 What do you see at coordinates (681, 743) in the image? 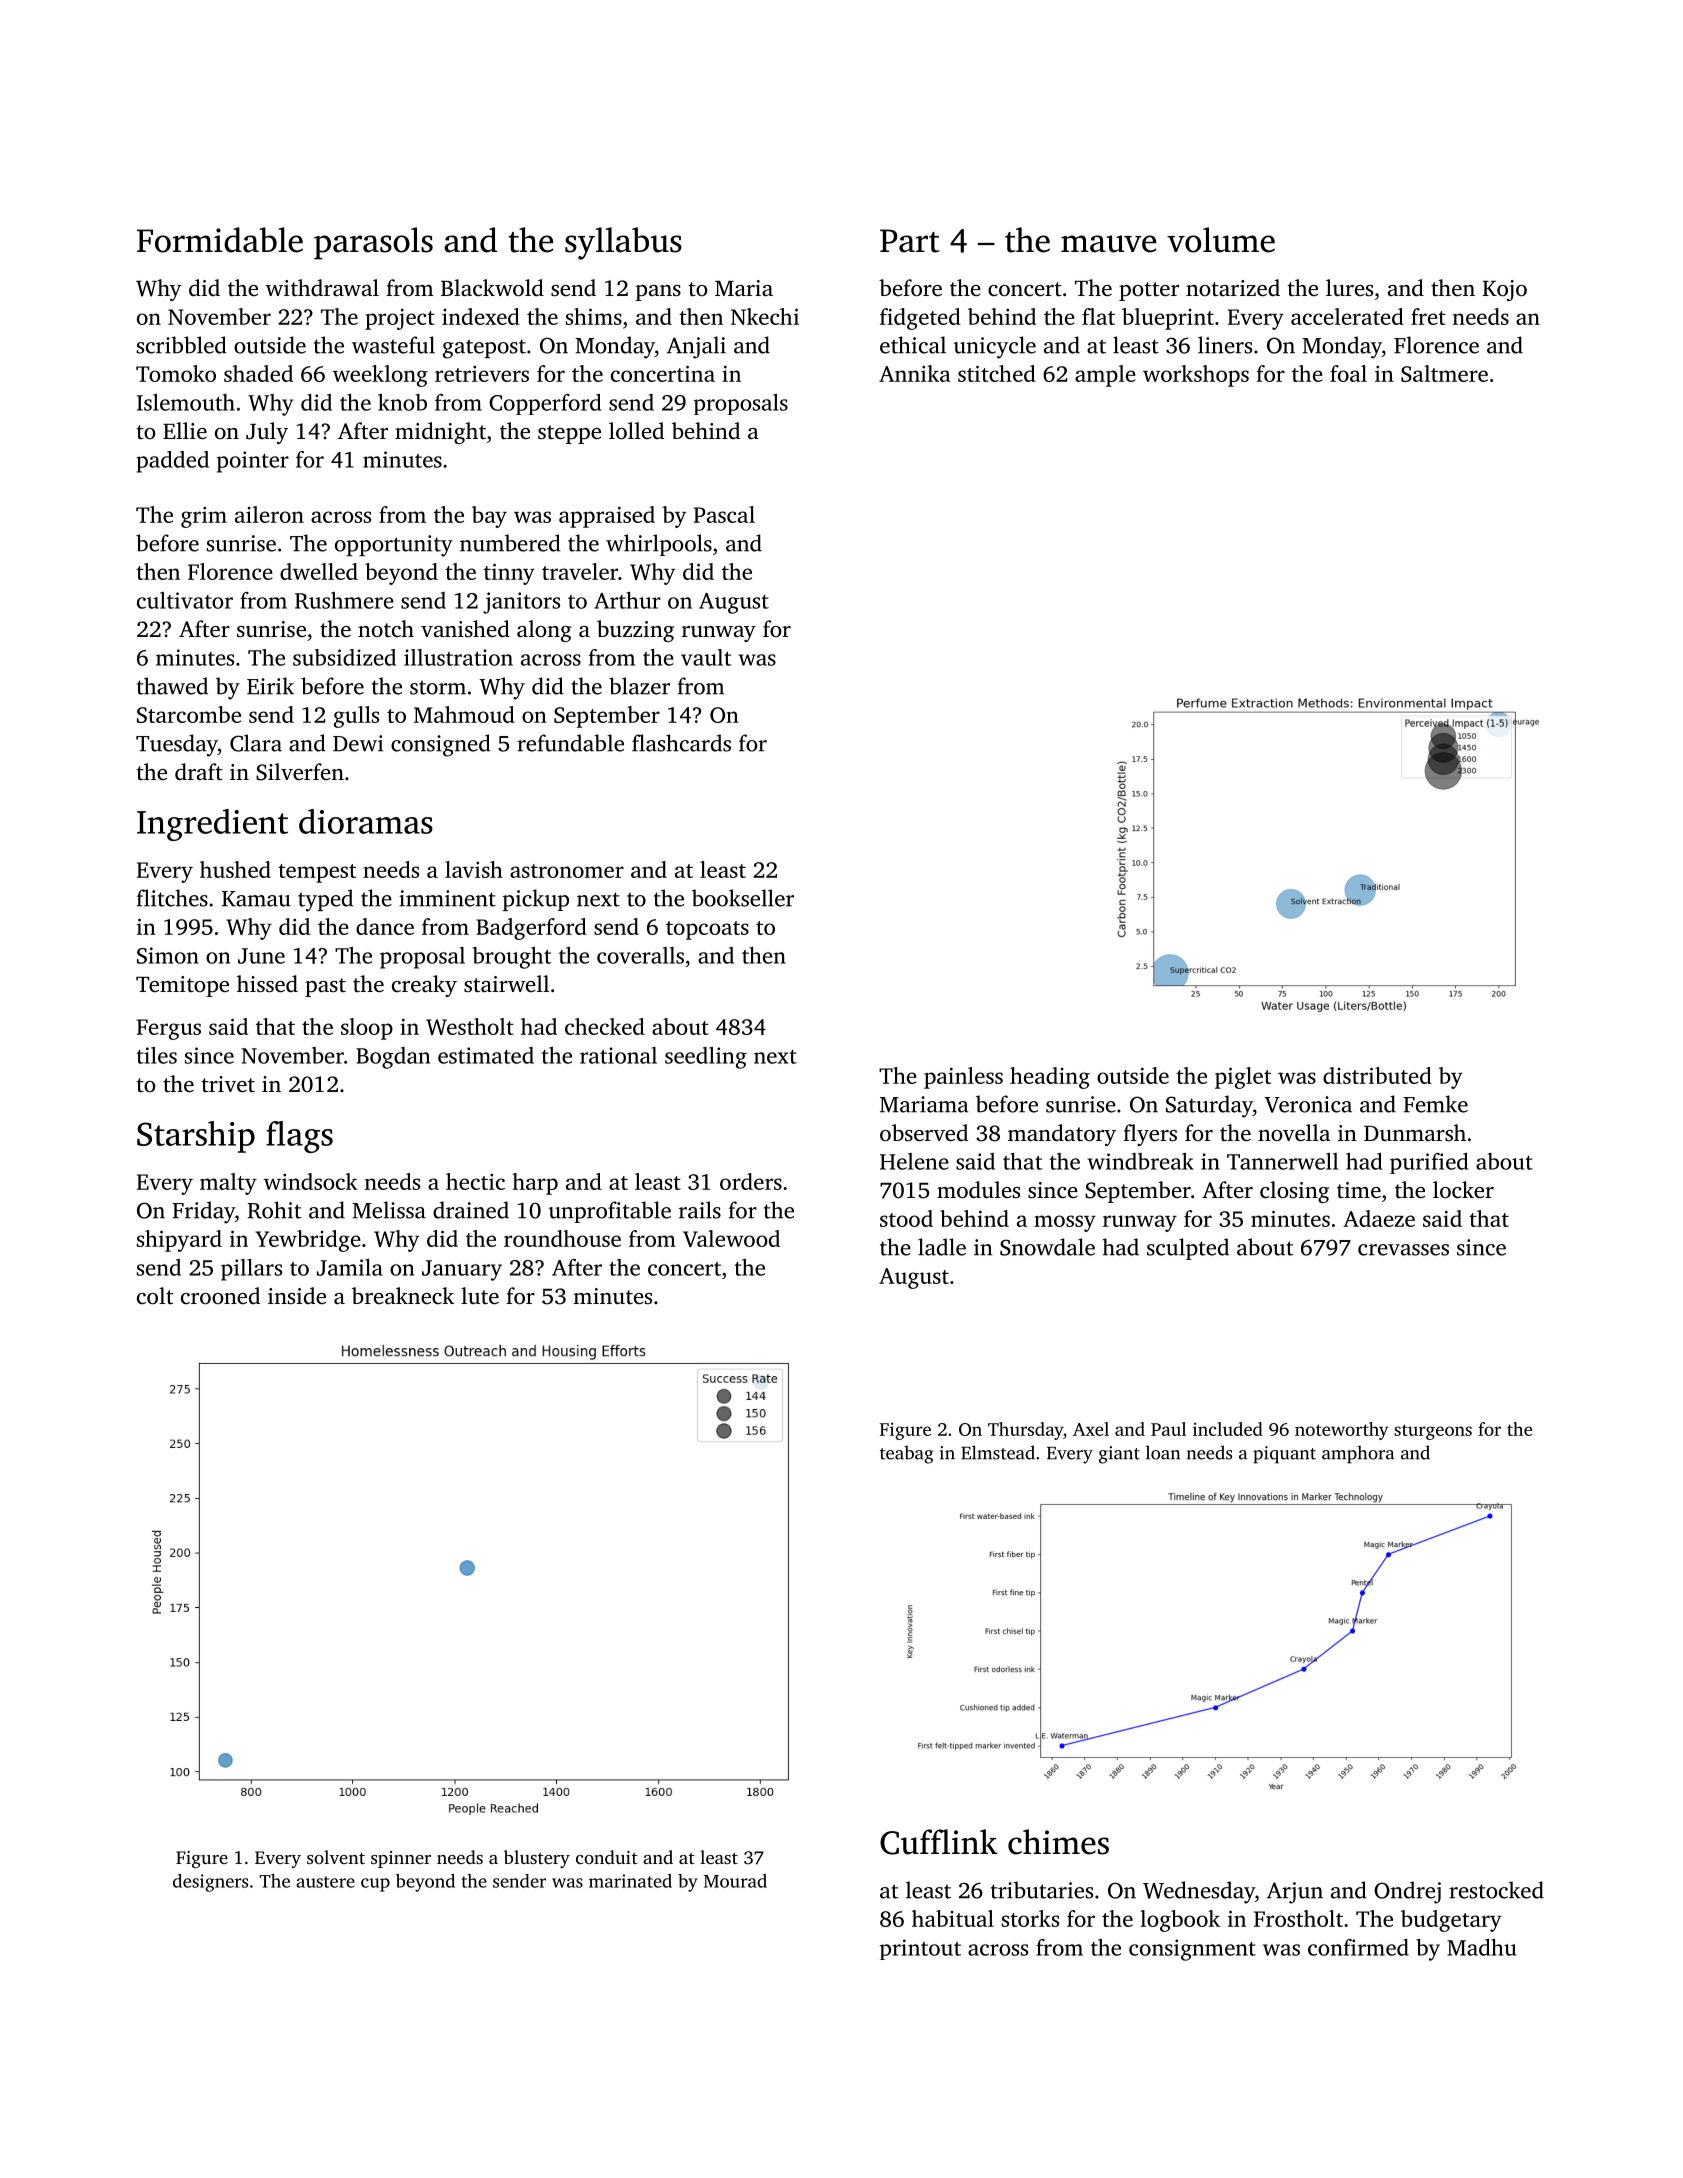
I see `flashcards` at bounding box center [681, 743].
